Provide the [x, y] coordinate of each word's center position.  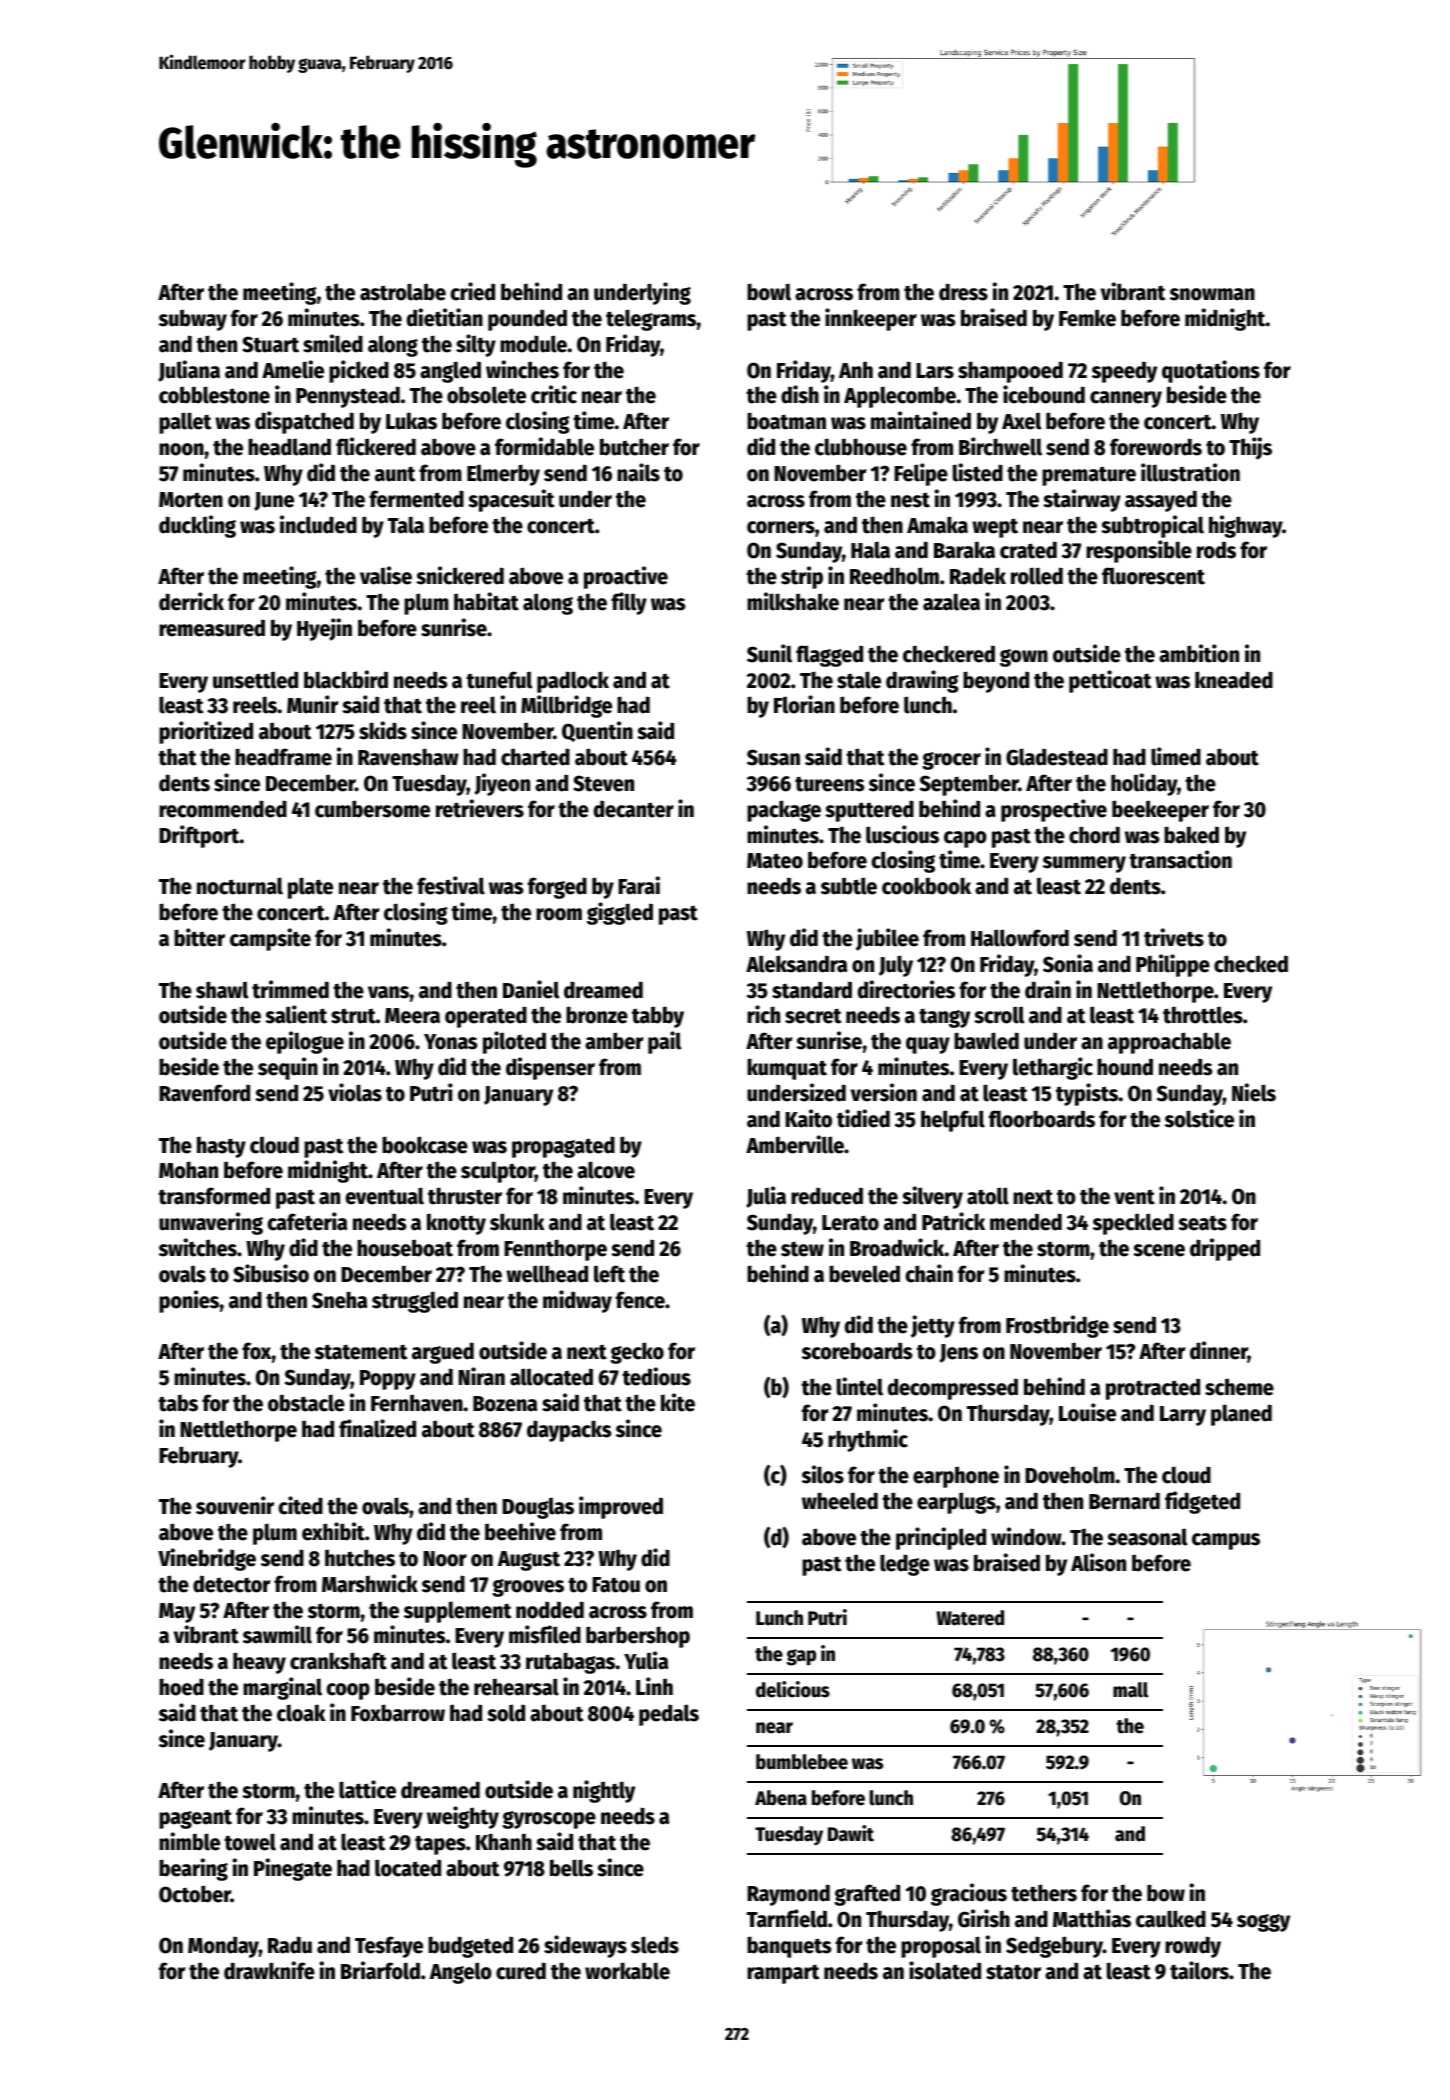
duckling [197, 526]
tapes [440, 1845]
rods [1216, 550]
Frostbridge [1057, 1326]
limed [1176, 756]
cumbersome [372, 809]
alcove [606, 1170]
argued [443, 1353]
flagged [829, 656]
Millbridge [566, 706]
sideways [585, 1946]
